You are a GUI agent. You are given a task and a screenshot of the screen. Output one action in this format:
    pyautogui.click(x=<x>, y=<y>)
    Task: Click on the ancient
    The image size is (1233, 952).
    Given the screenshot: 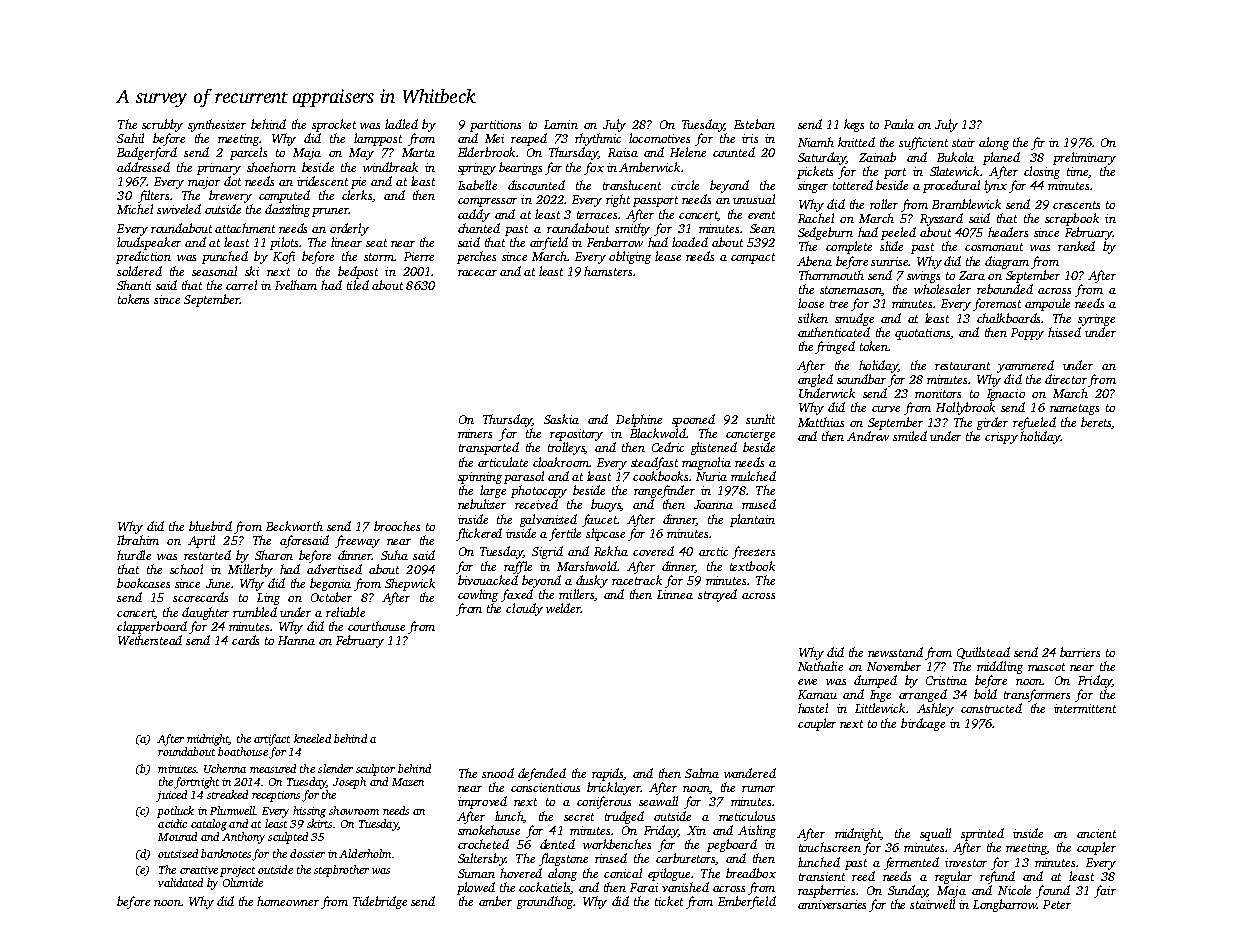 What is the action you would take?
    pyautogui.click(x=1096, y=833)
